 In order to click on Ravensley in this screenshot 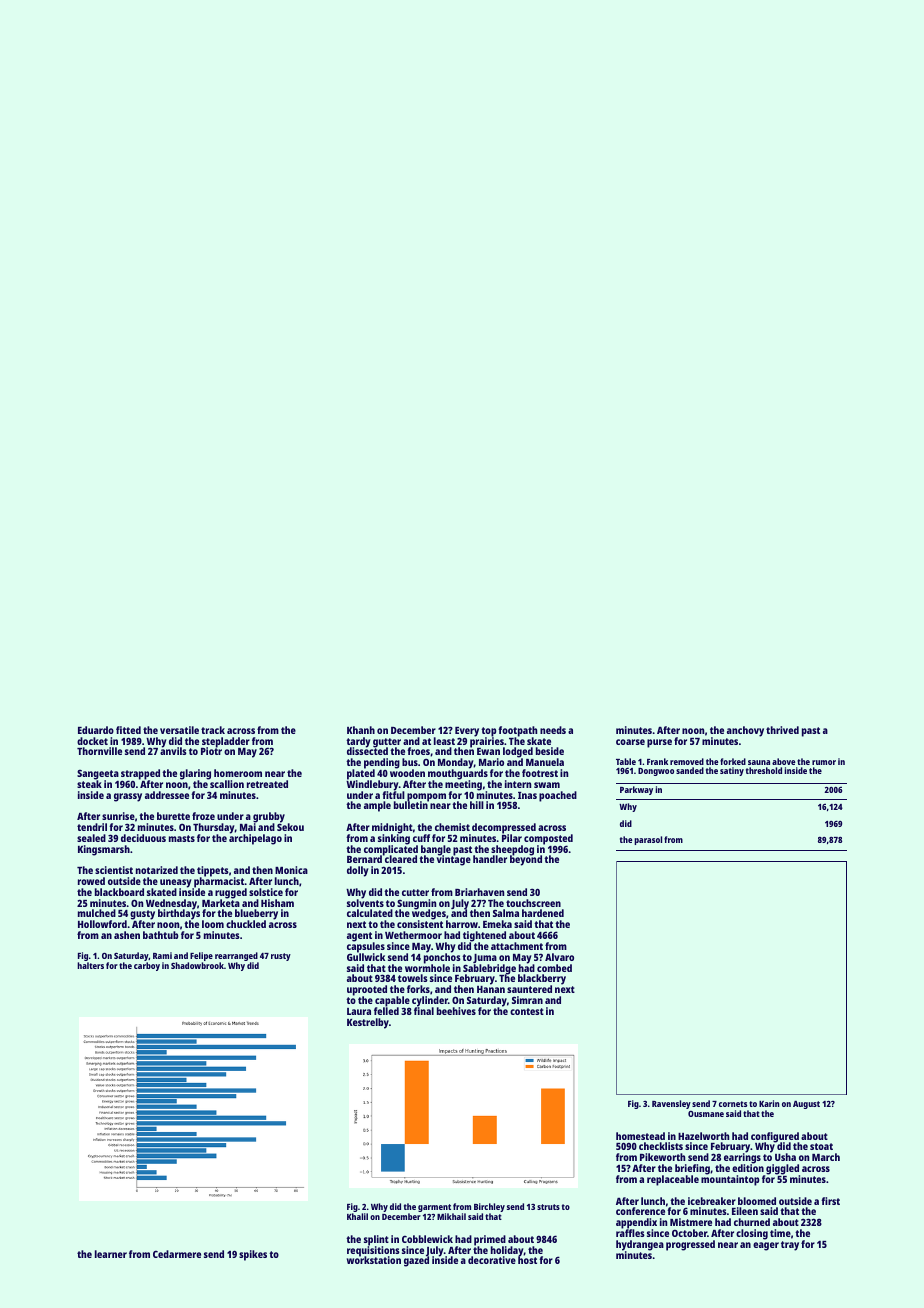, I will do `click(671, 1104)`.
